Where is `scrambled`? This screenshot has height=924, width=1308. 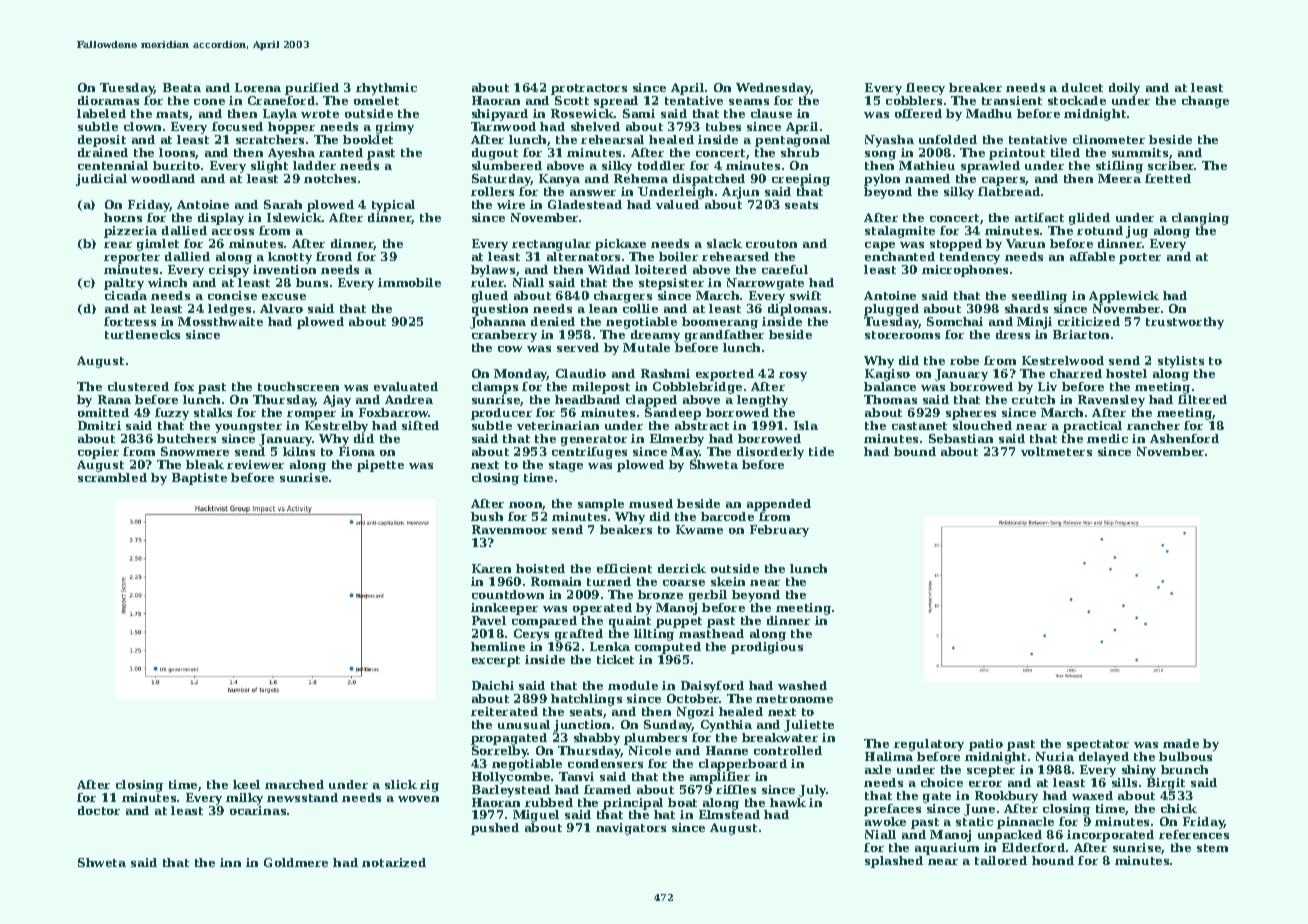
scrambled is located at coordinates (112, 477).
